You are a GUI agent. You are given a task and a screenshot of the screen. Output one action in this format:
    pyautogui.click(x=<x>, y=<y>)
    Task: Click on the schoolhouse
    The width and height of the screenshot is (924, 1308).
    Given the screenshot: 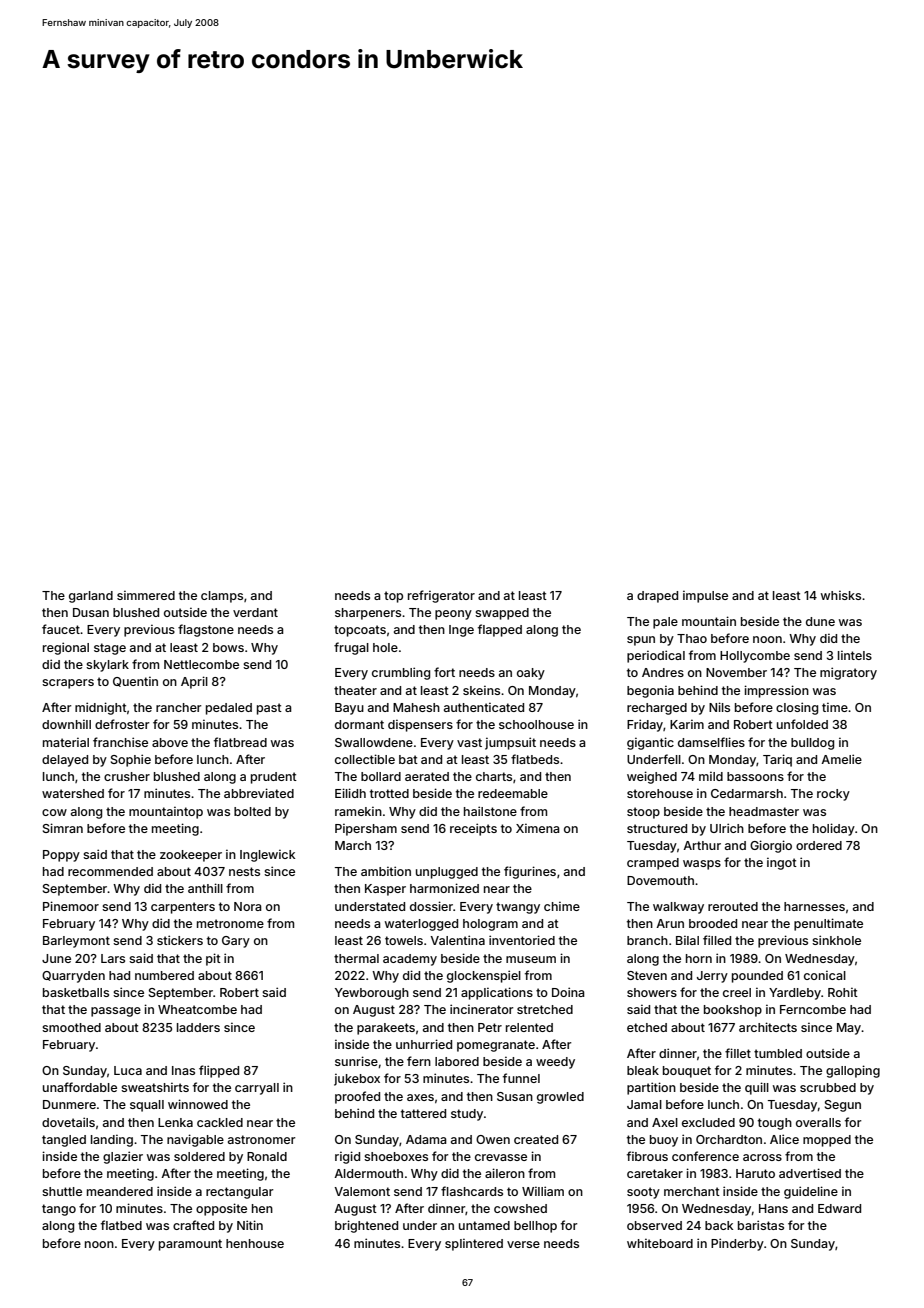 What is the action you would take?
    pyautogui.click(x=536, y=724)
